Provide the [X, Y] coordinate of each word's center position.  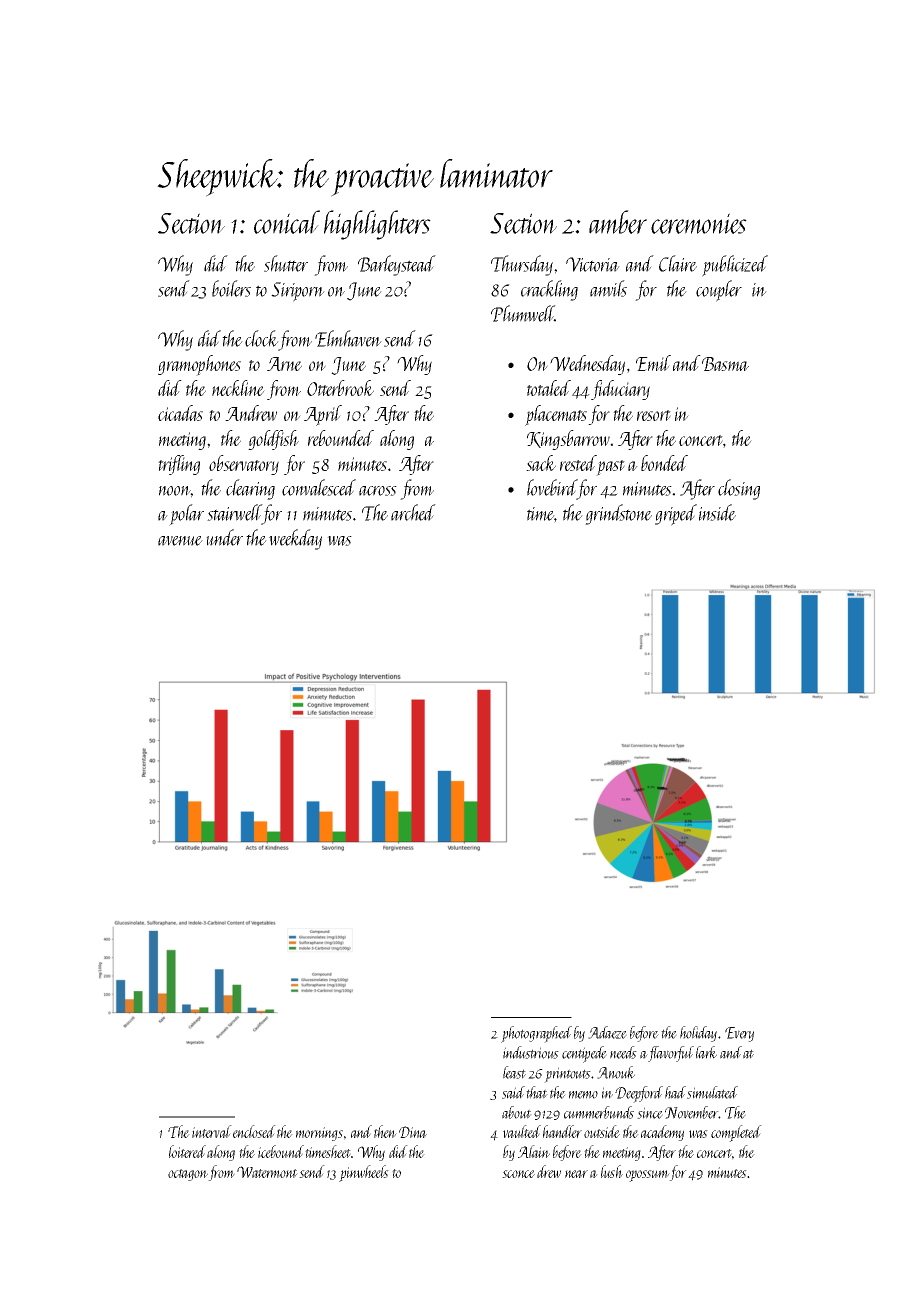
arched [413, 512]
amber [618, 222]
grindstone [618, 514]
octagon [188, 1175]
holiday [698, 1034]
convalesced [319, 487]
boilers [231, 288]
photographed [536, 1034]
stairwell [234, 514]
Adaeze [607, 1032]
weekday [295, 539]
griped [676, 515]
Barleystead [397, 265]
